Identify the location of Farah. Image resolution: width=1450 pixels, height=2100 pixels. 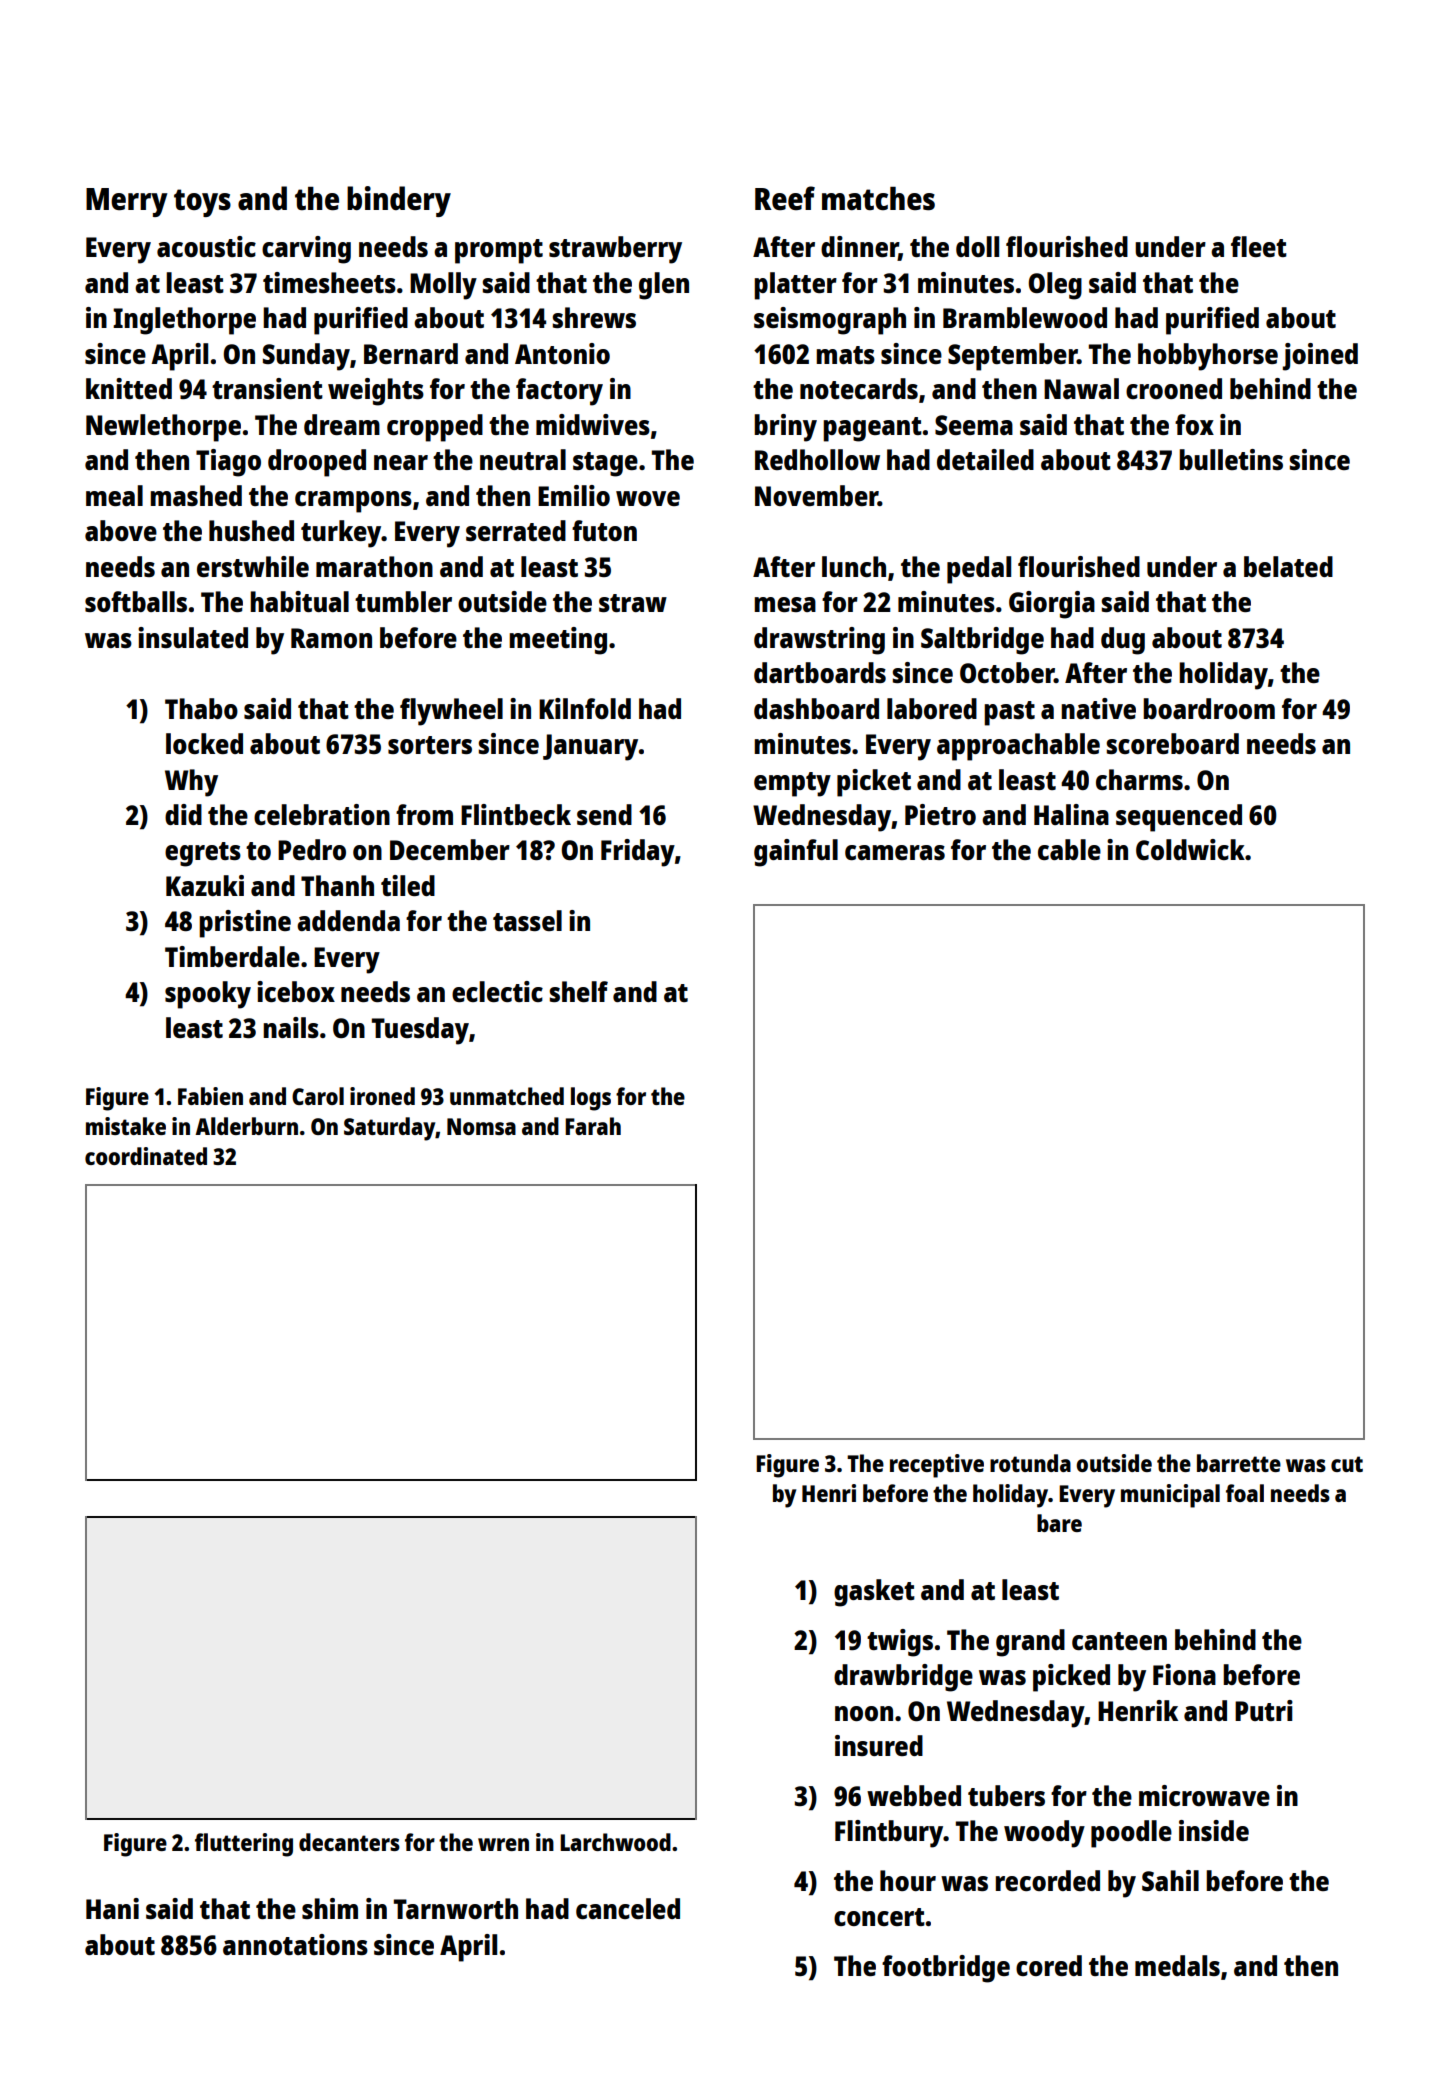
(593, 1126).
